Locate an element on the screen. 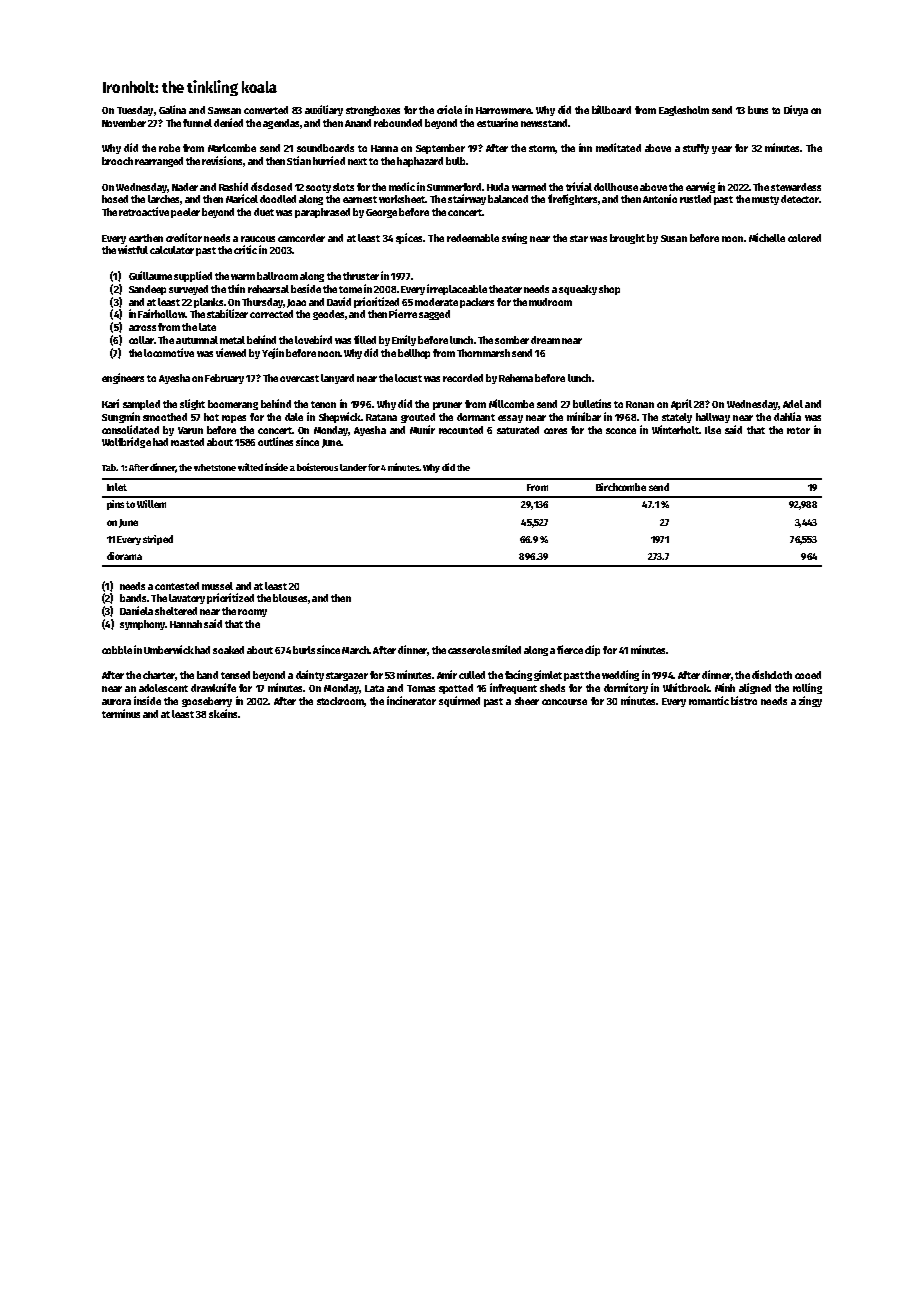  boisterous is located at coordinates (317, 467).
